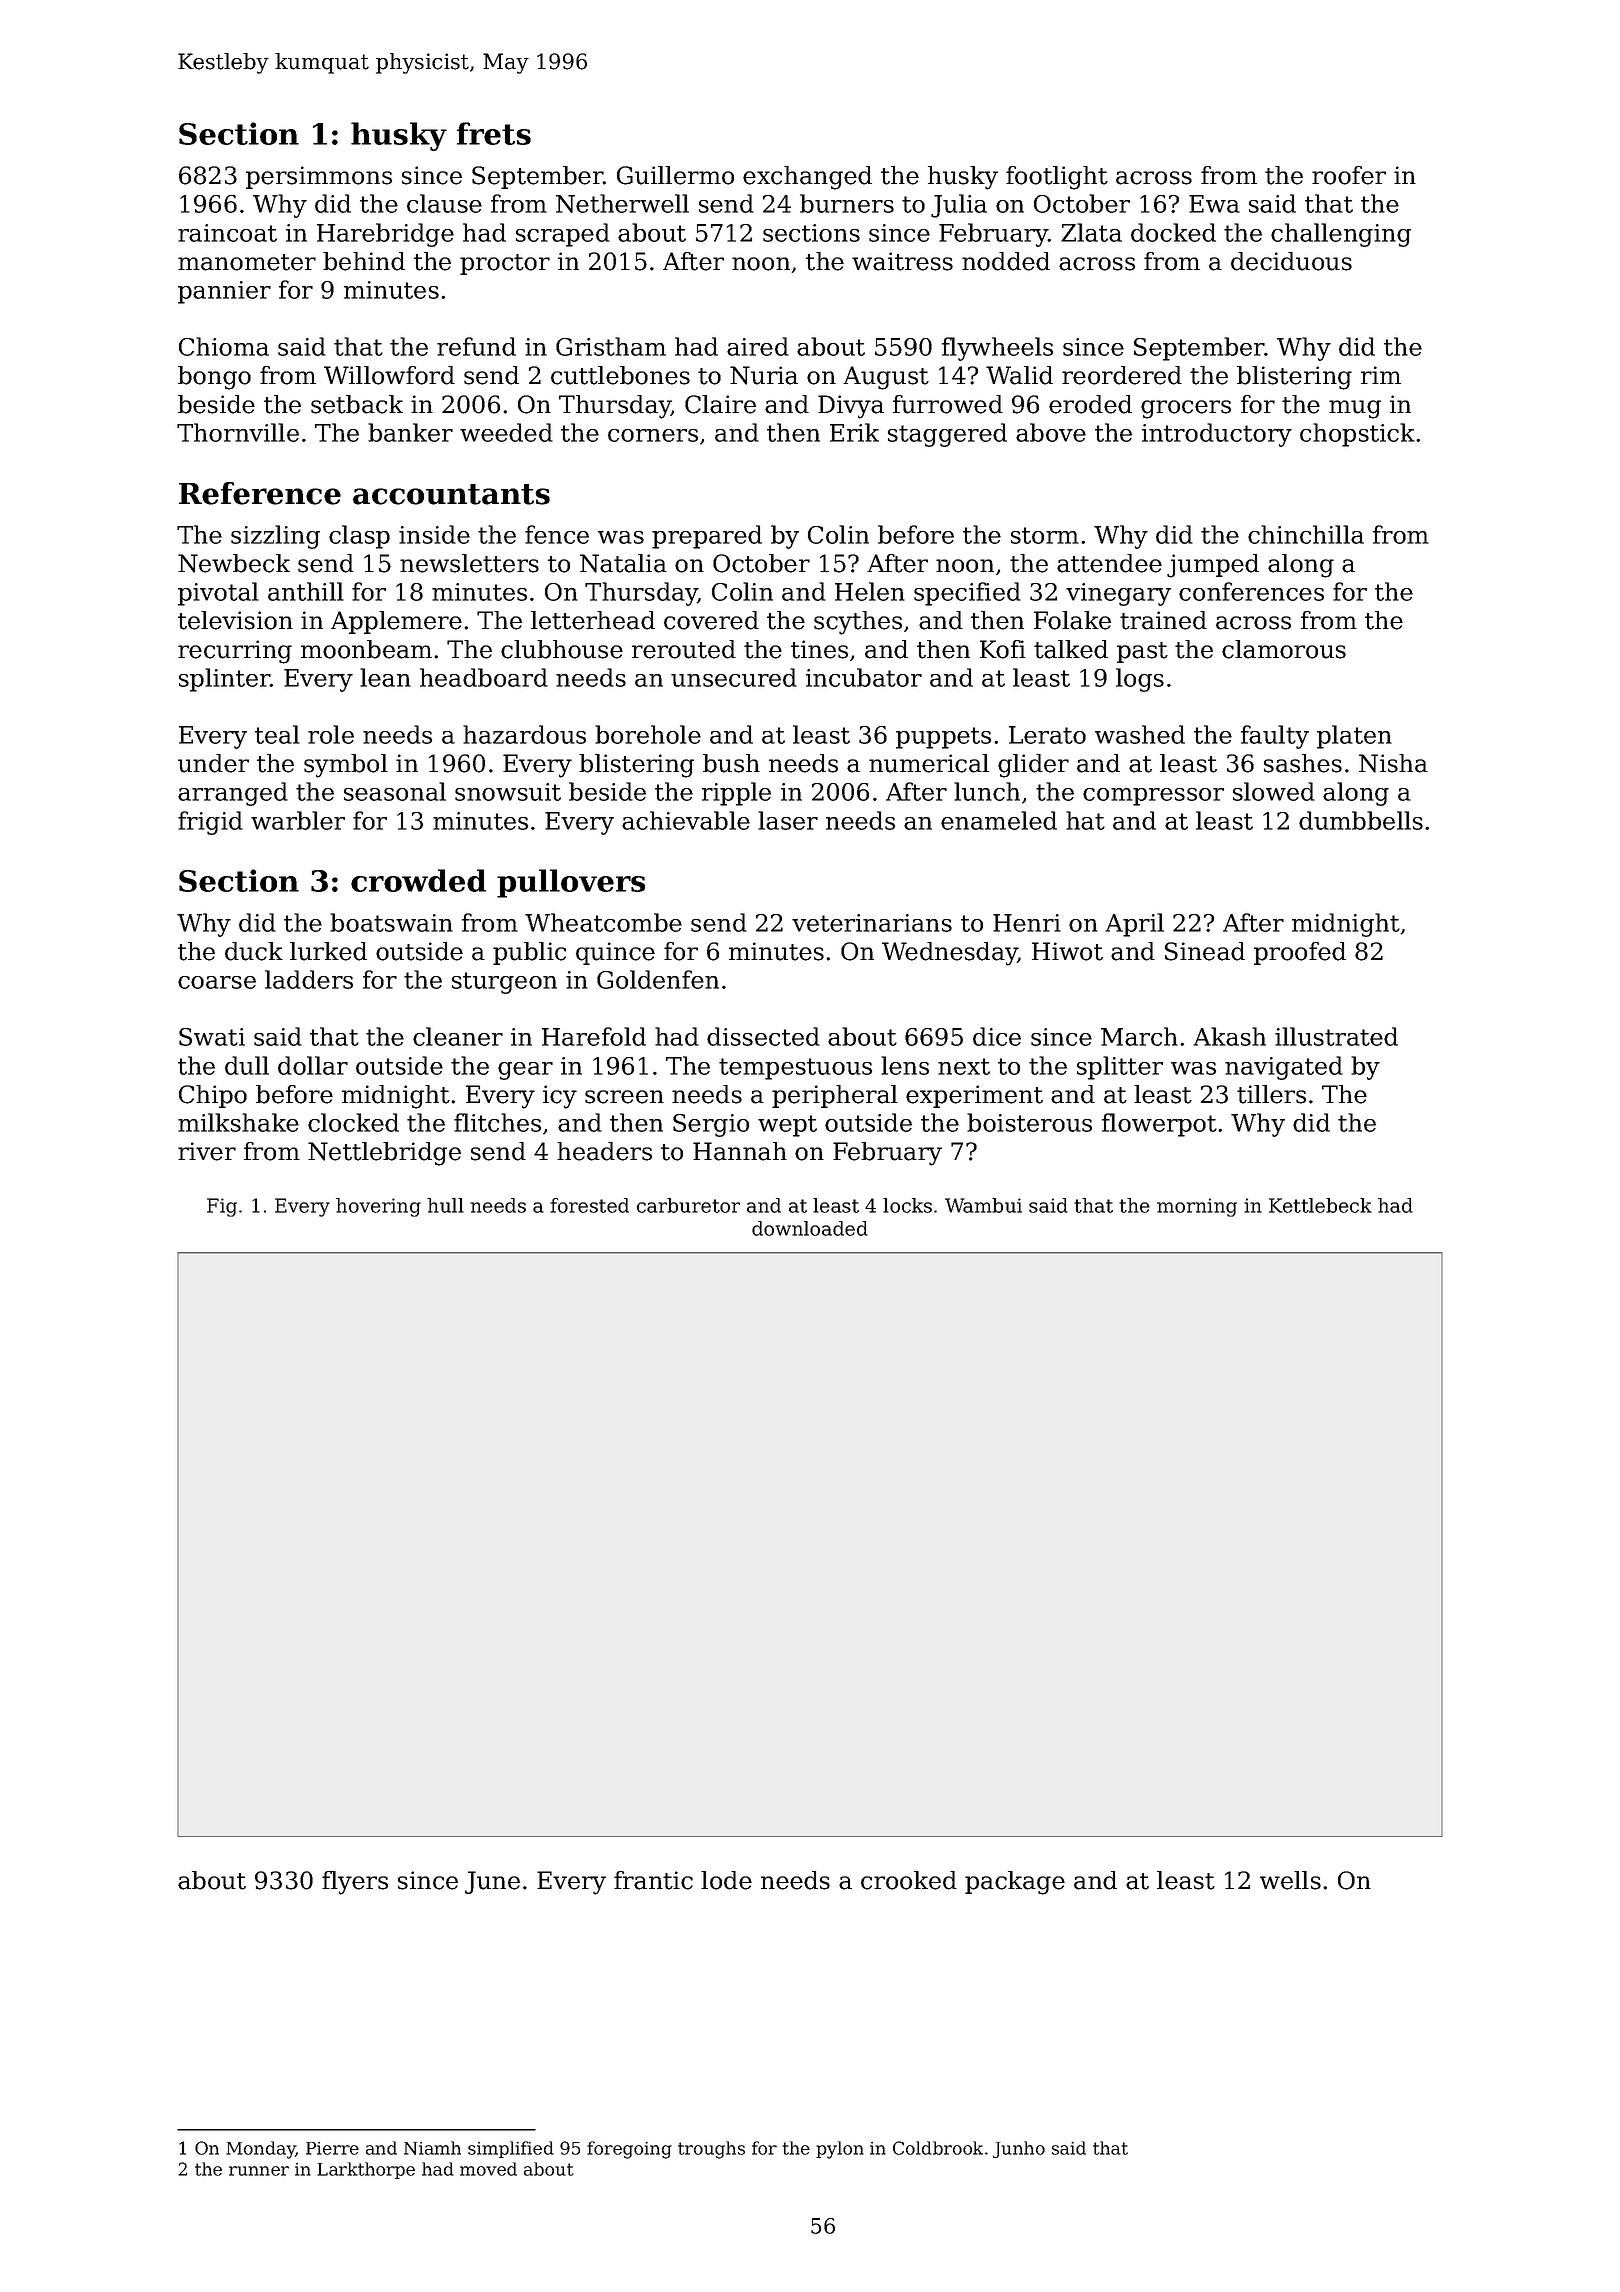 The width and height of the image is (1620, 2292). I want to click on Kettlebeck, so click(1320, 1205).
